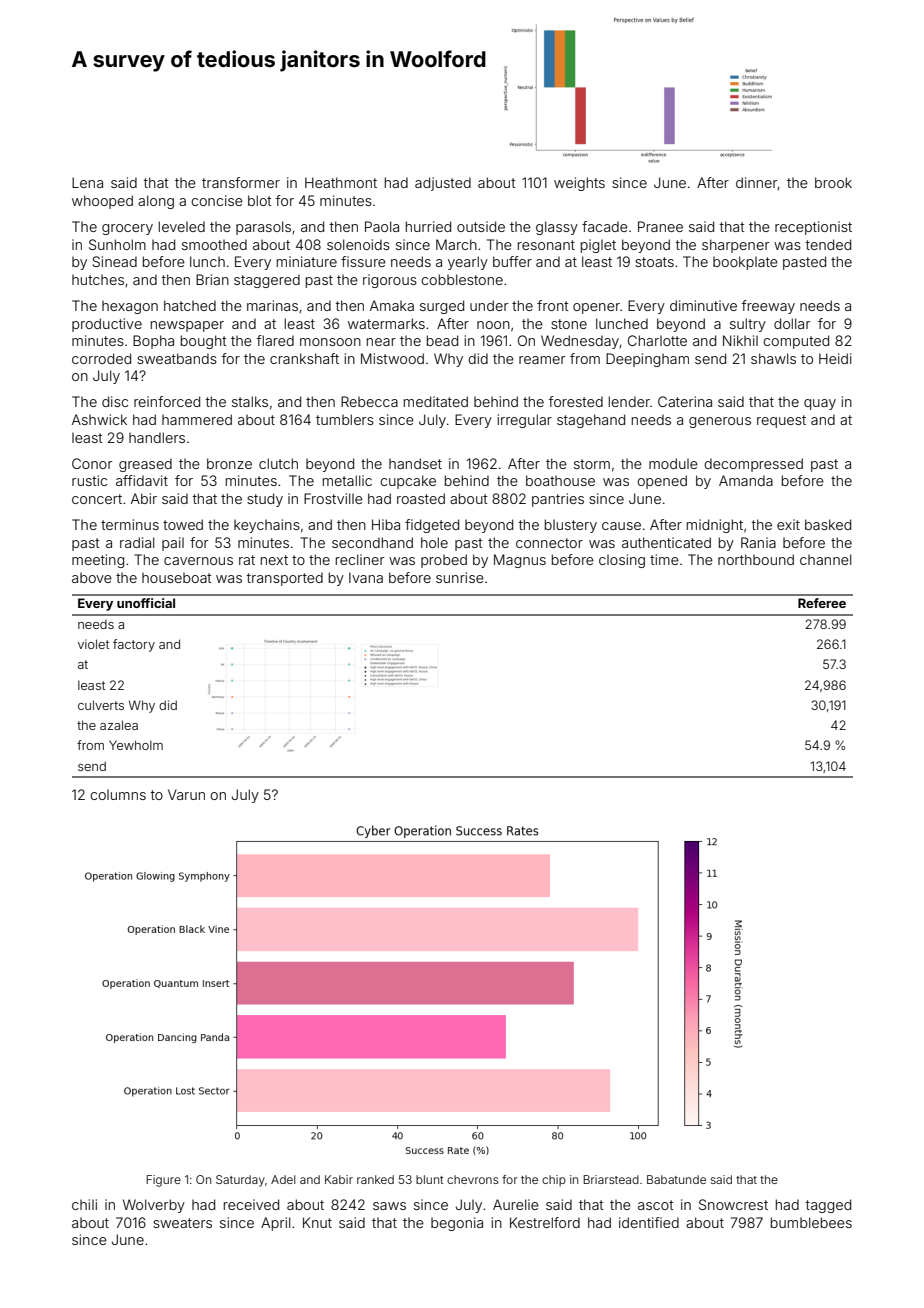  What do you see at coordinates (421, 498) in the screenshot?
I see `roasted` at bounding box center [421, 498].
